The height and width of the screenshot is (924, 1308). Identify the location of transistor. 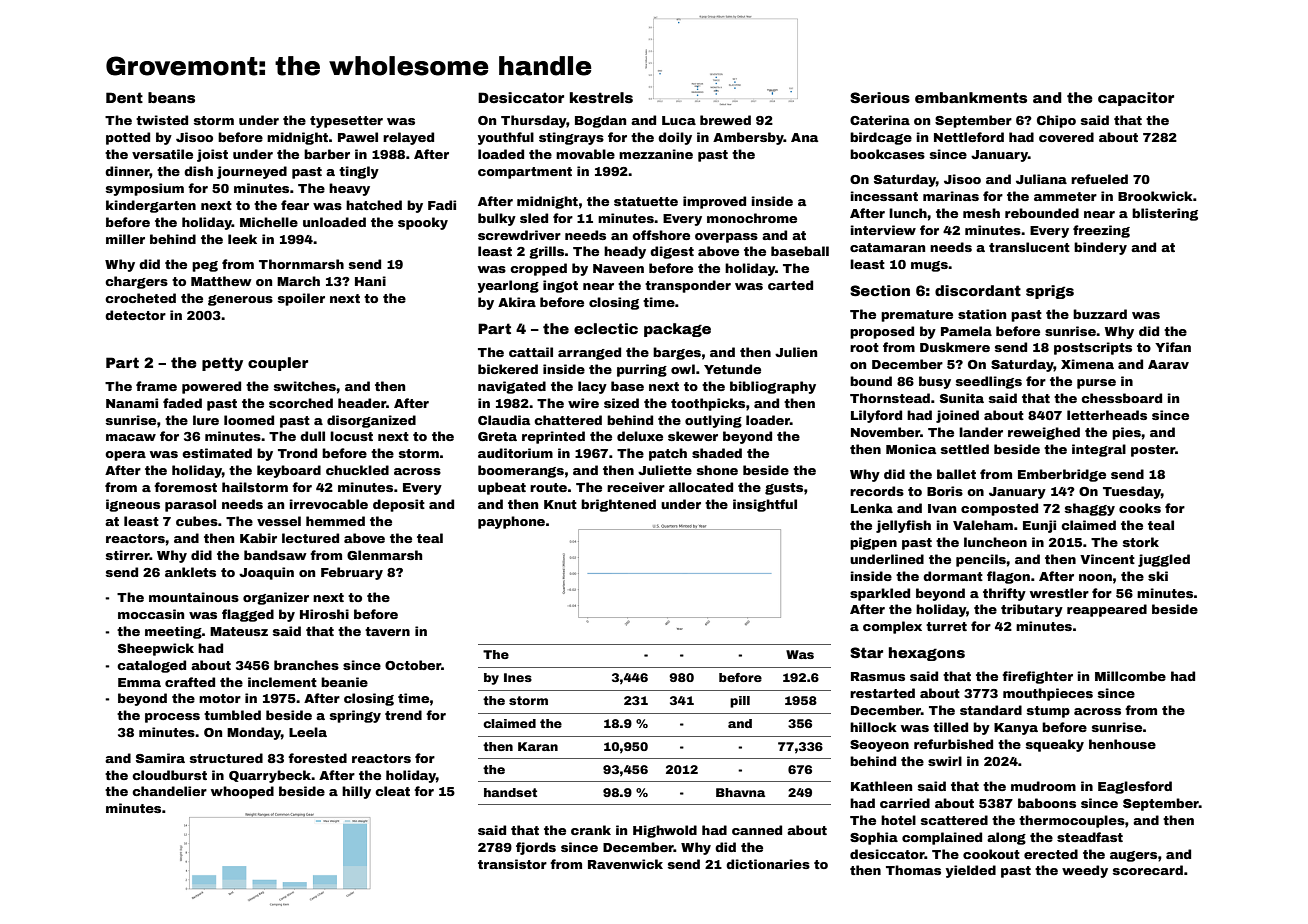
(512, 864).
